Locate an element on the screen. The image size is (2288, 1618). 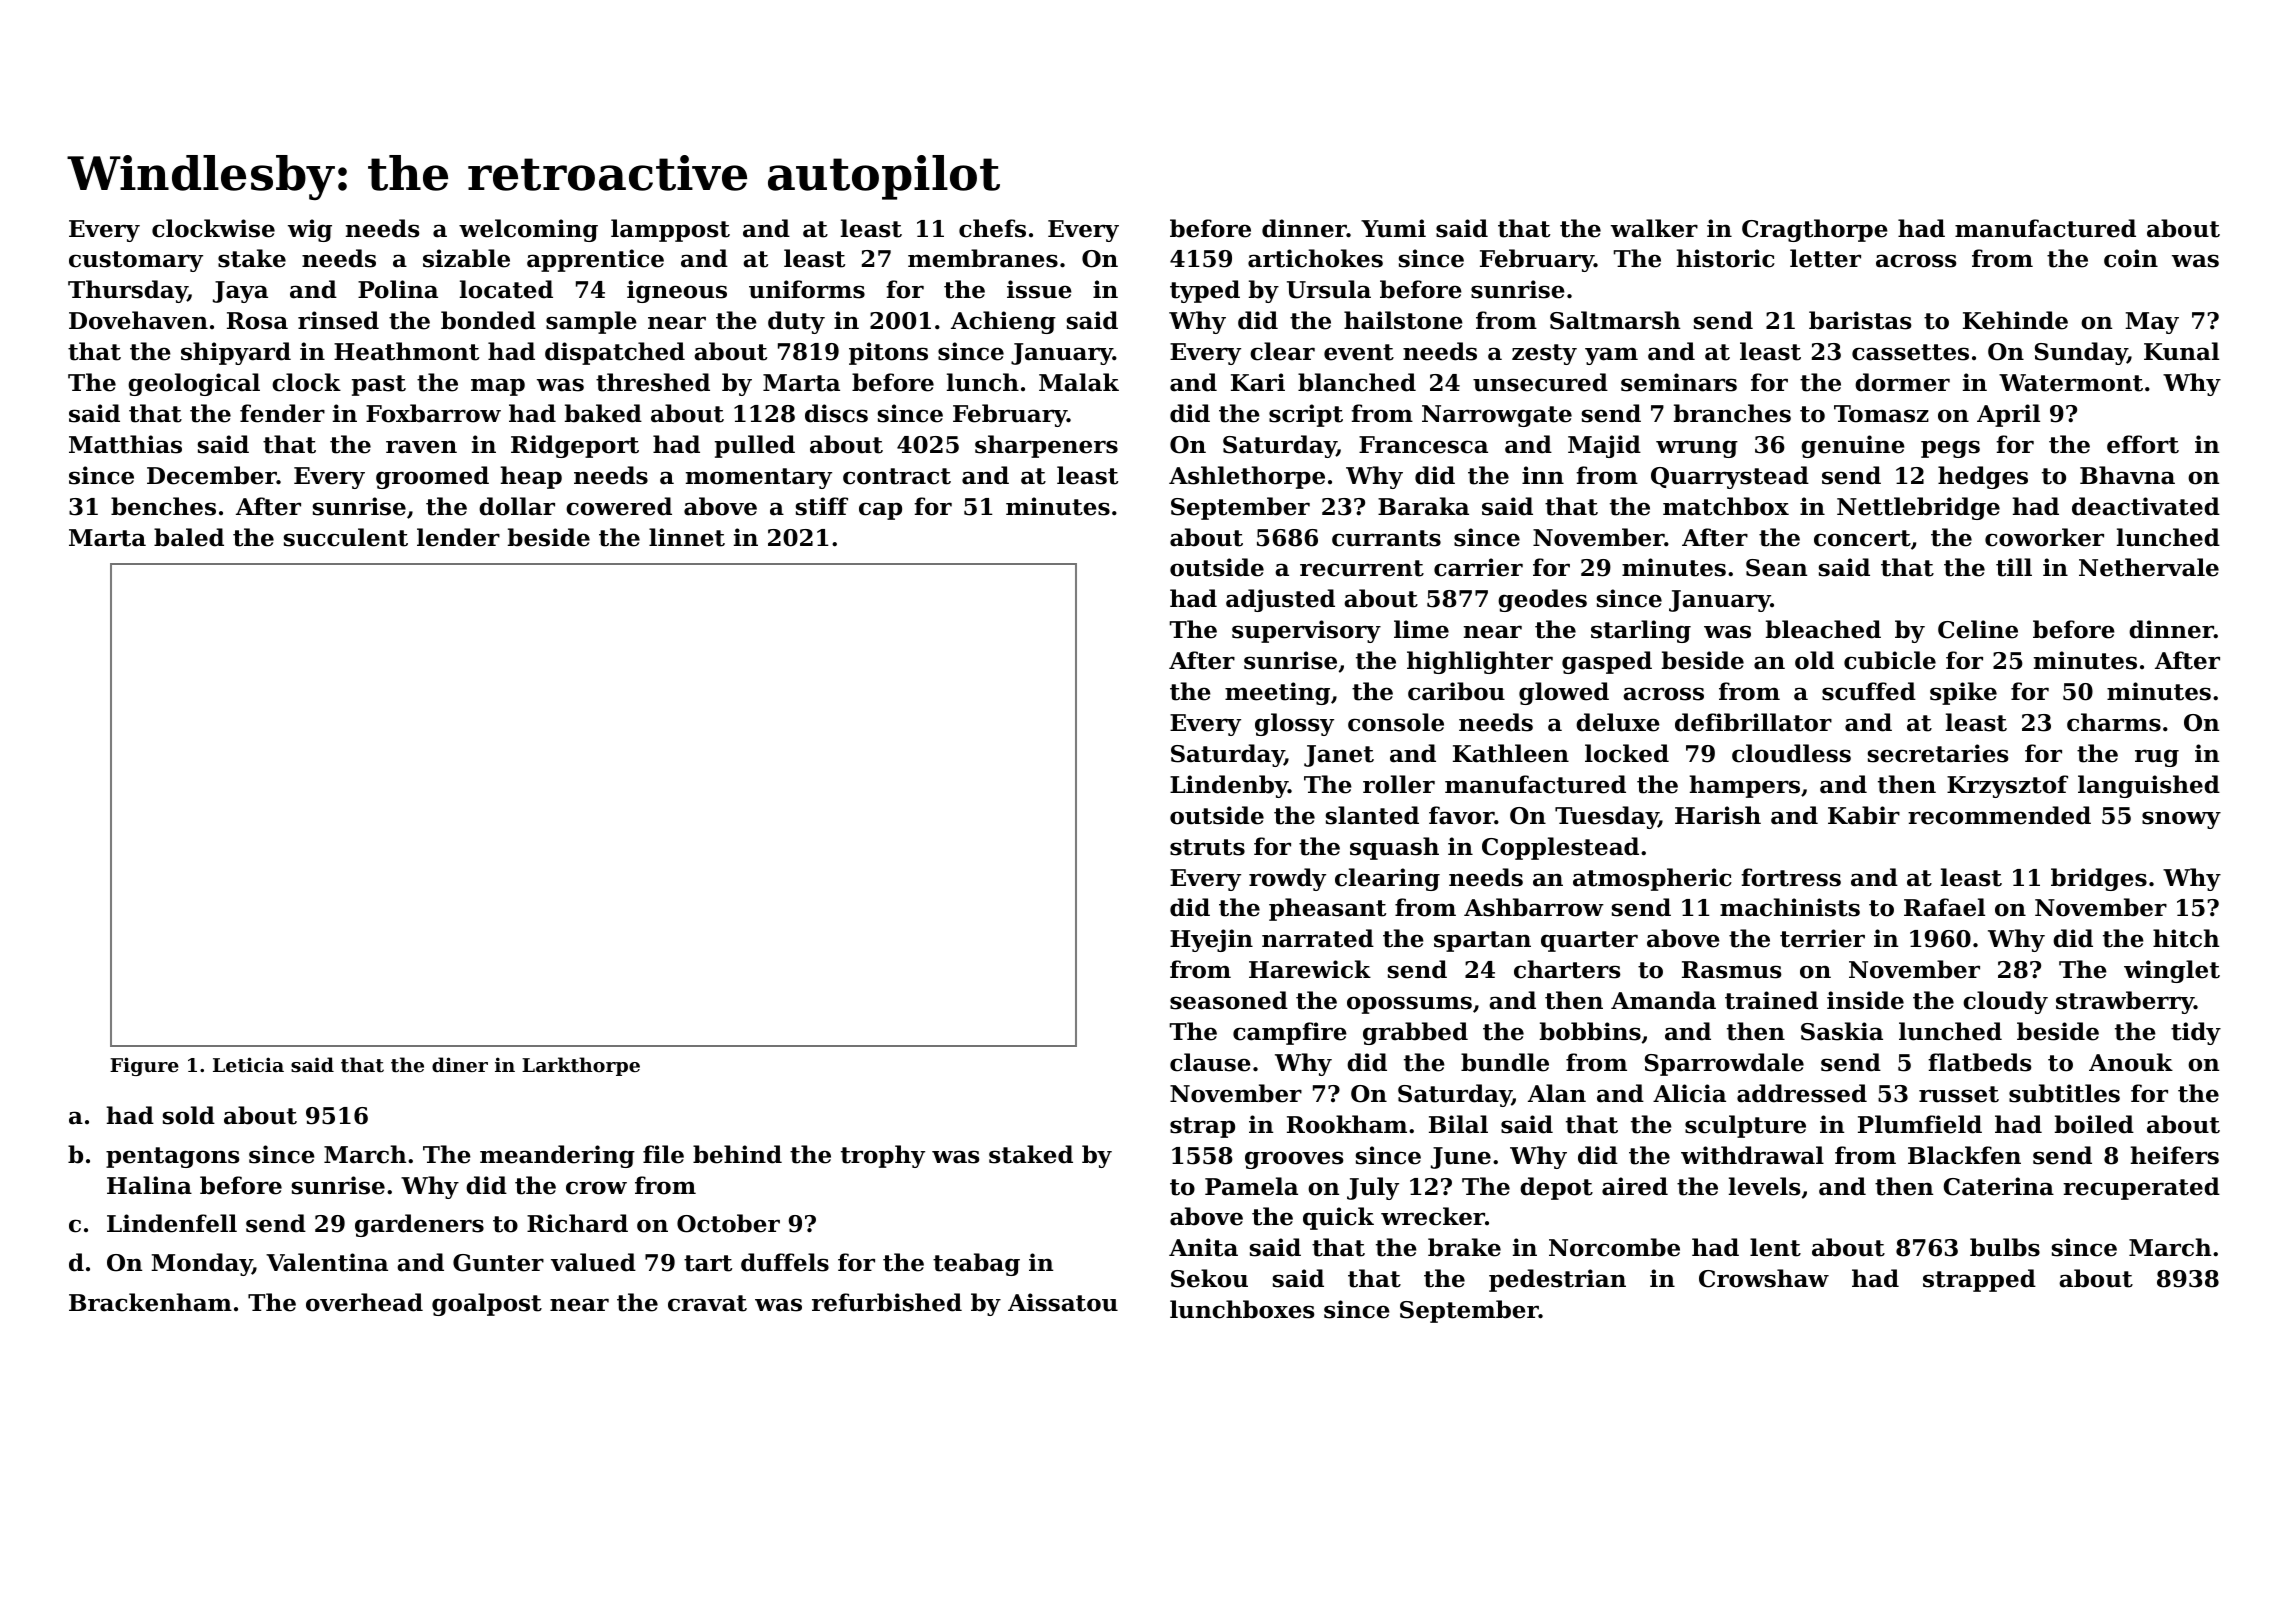
seasoned is located at coordinates (1229, 1000).
